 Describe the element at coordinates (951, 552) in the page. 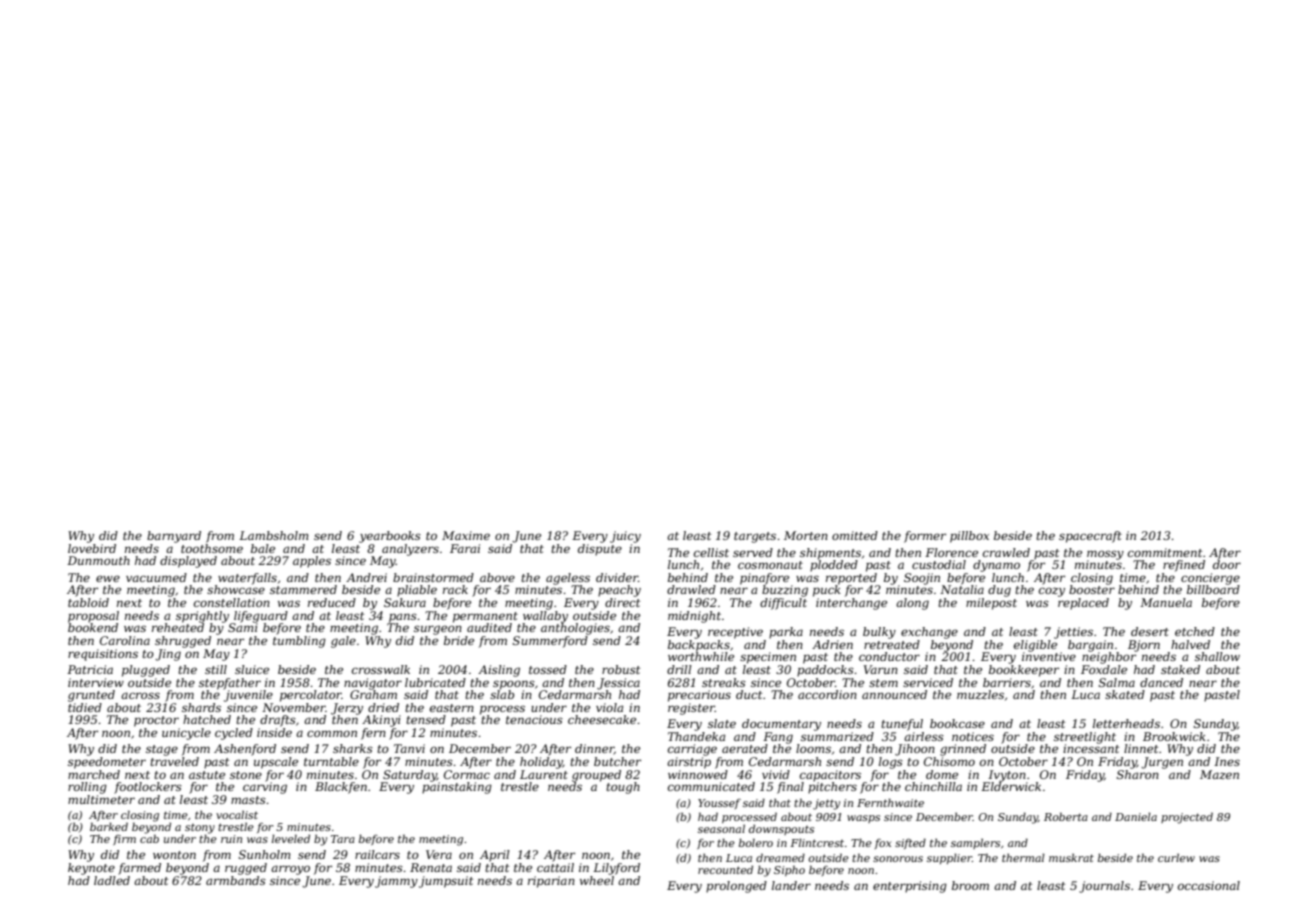

I see `Florence` at that location.
